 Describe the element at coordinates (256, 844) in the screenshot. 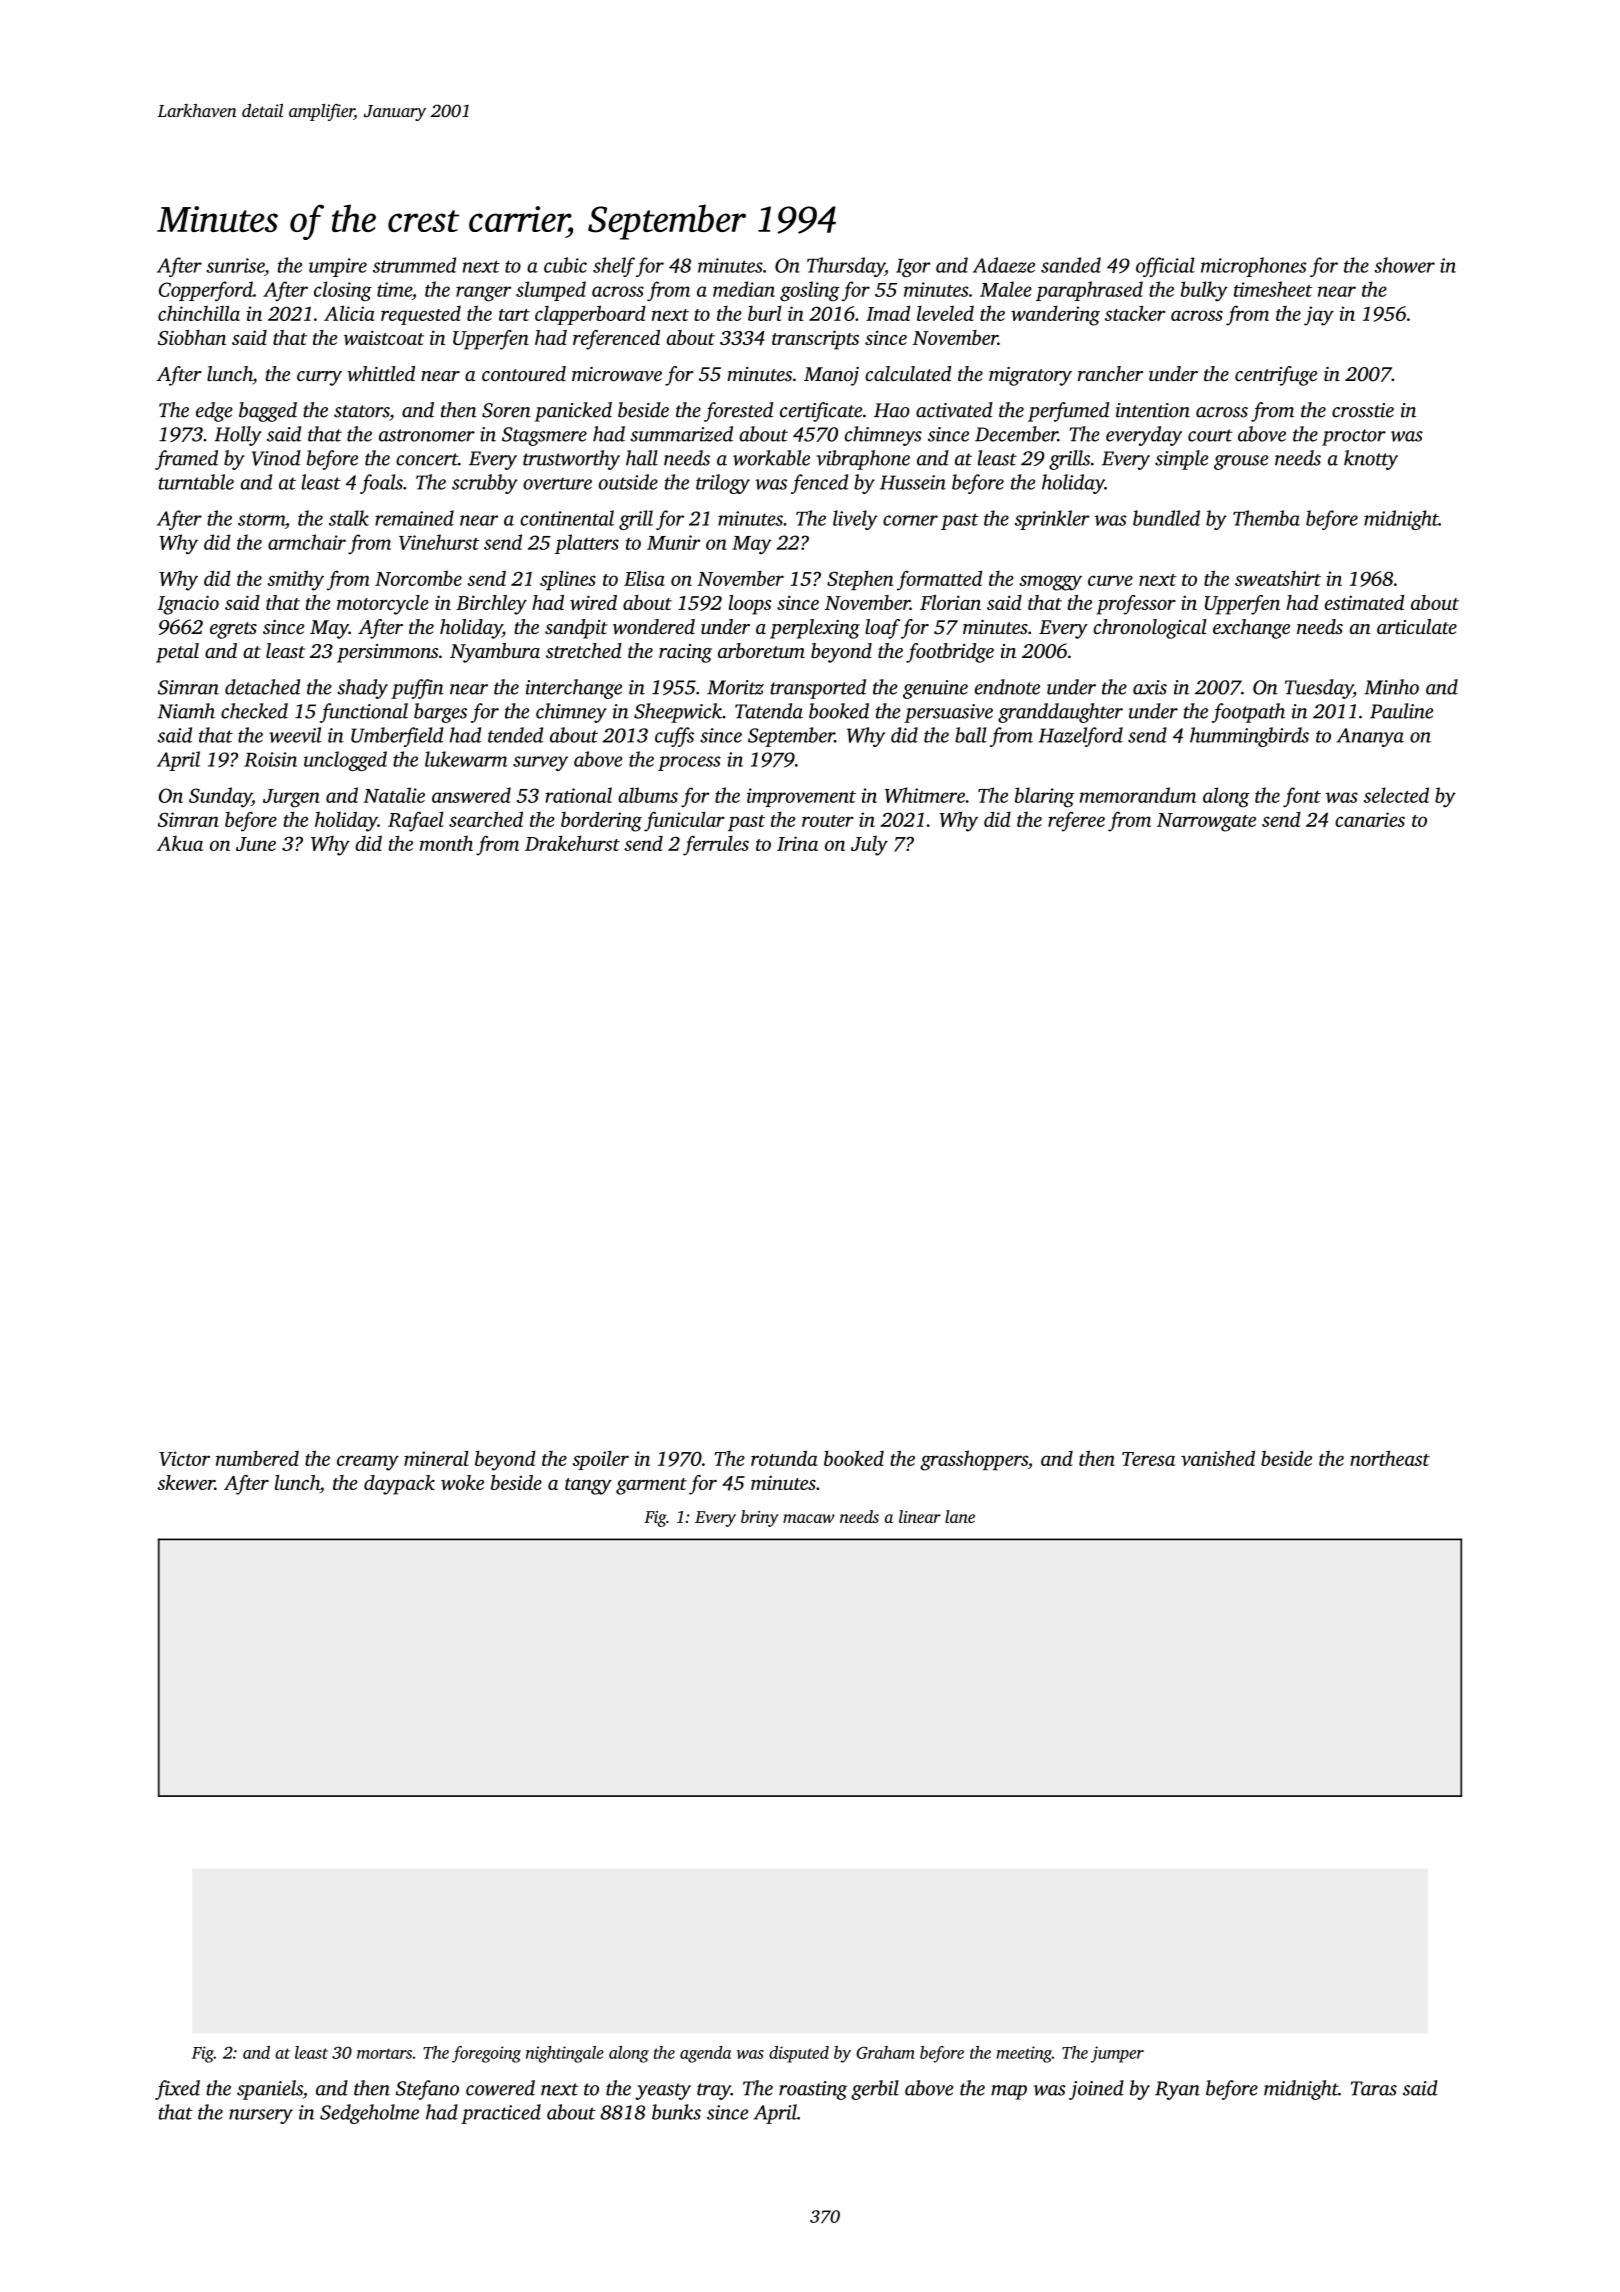

I see `June` at that location.
